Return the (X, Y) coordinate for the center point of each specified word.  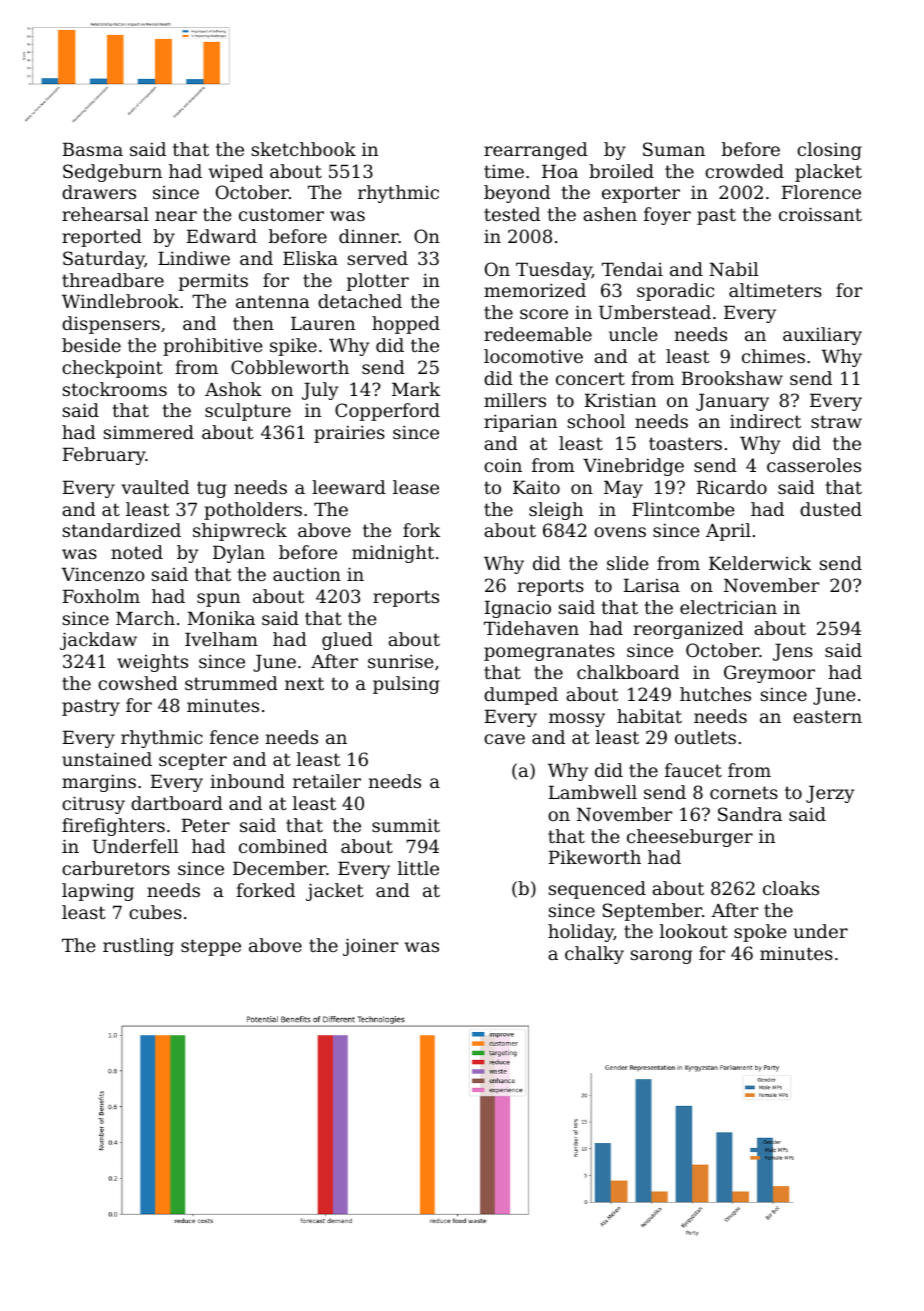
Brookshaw (732, 378)
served (378, 258)
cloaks (791, 888)
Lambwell (593, 792)
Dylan (239, 554)
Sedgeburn (112, 173)
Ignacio (518, 609)
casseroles (814, 465)
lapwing (98, 892)
